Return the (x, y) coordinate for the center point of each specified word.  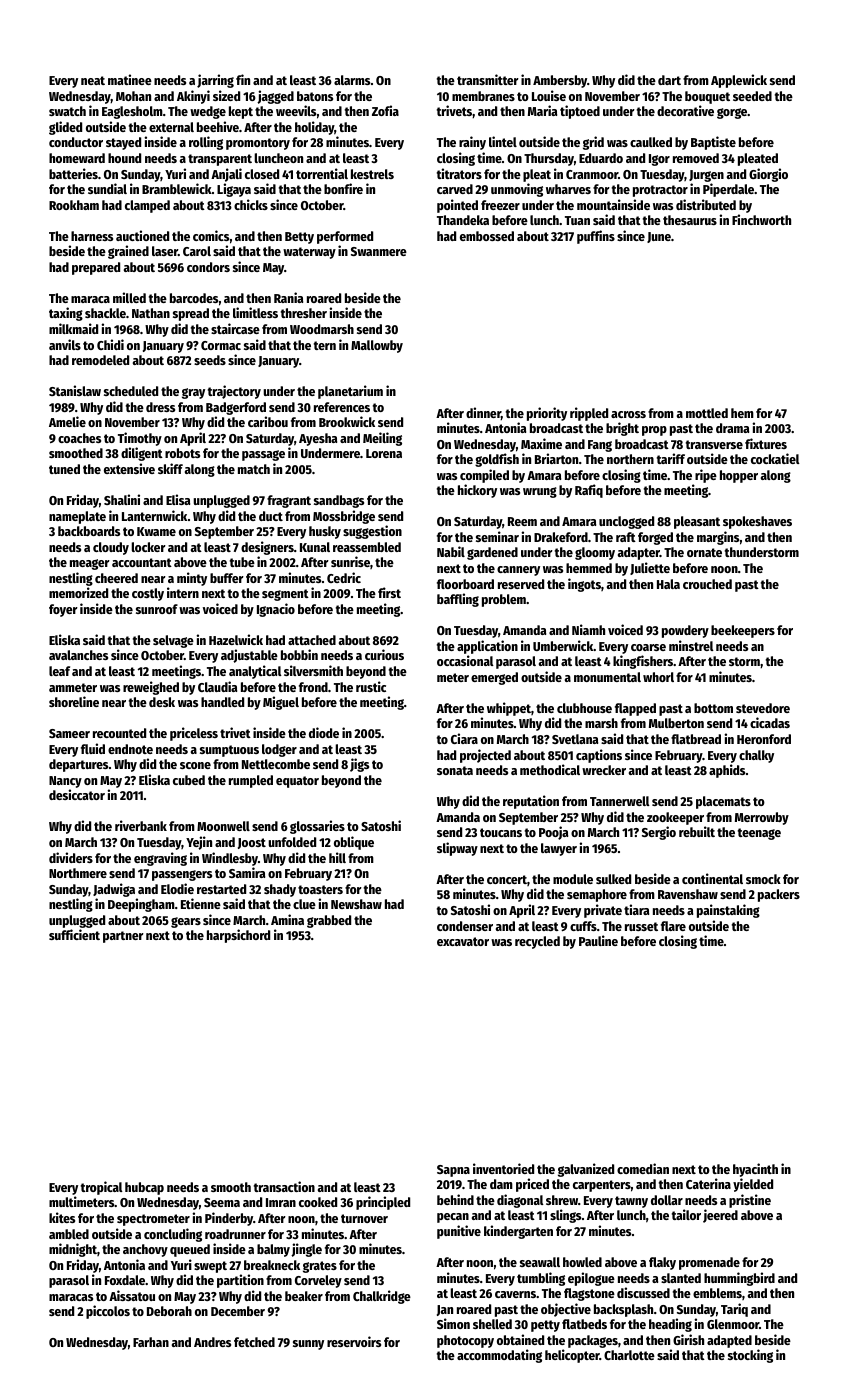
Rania (288, 297)
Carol (197, 251)
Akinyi (193, 97)
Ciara (464, 738)
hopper (739, 476)
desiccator (77, 794)
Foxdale (125, 1280)
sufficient (74, 934)
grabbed (329, 921)
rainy (472, 143)
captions (599, 756)
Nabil (451, 551)
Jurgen (706, 176)
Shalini (122, 499)
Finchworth (761, 219)
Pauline (598, 940)
